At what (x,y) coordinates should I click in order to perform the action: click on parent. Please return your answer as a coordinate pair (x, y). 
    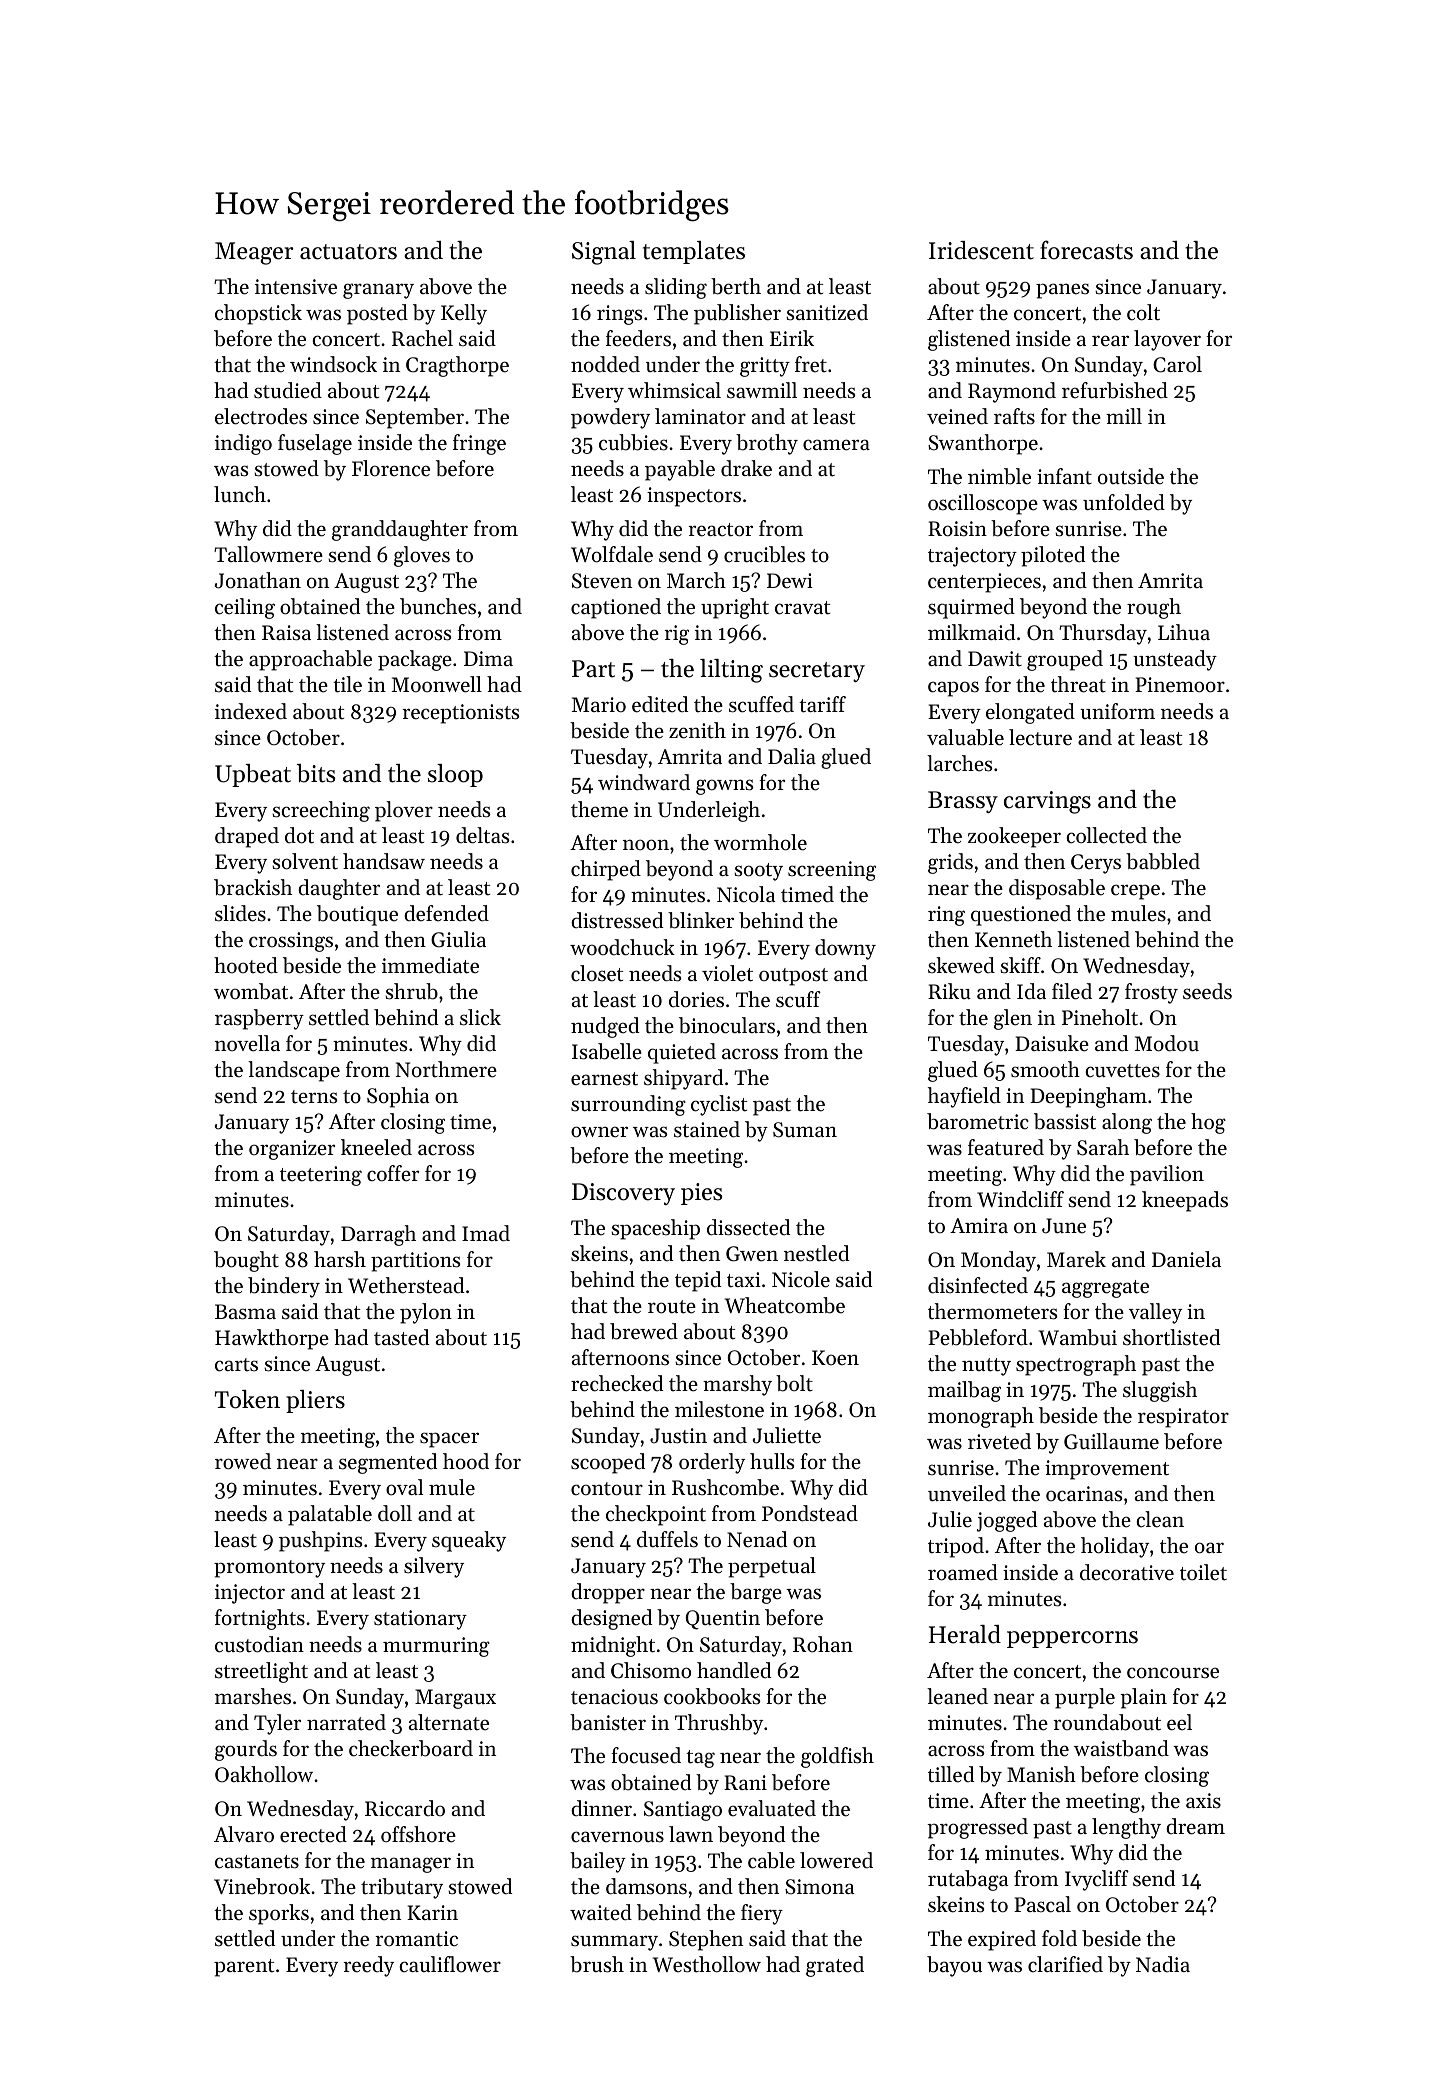
    Looking at the image, I should click on (244, 1968).
